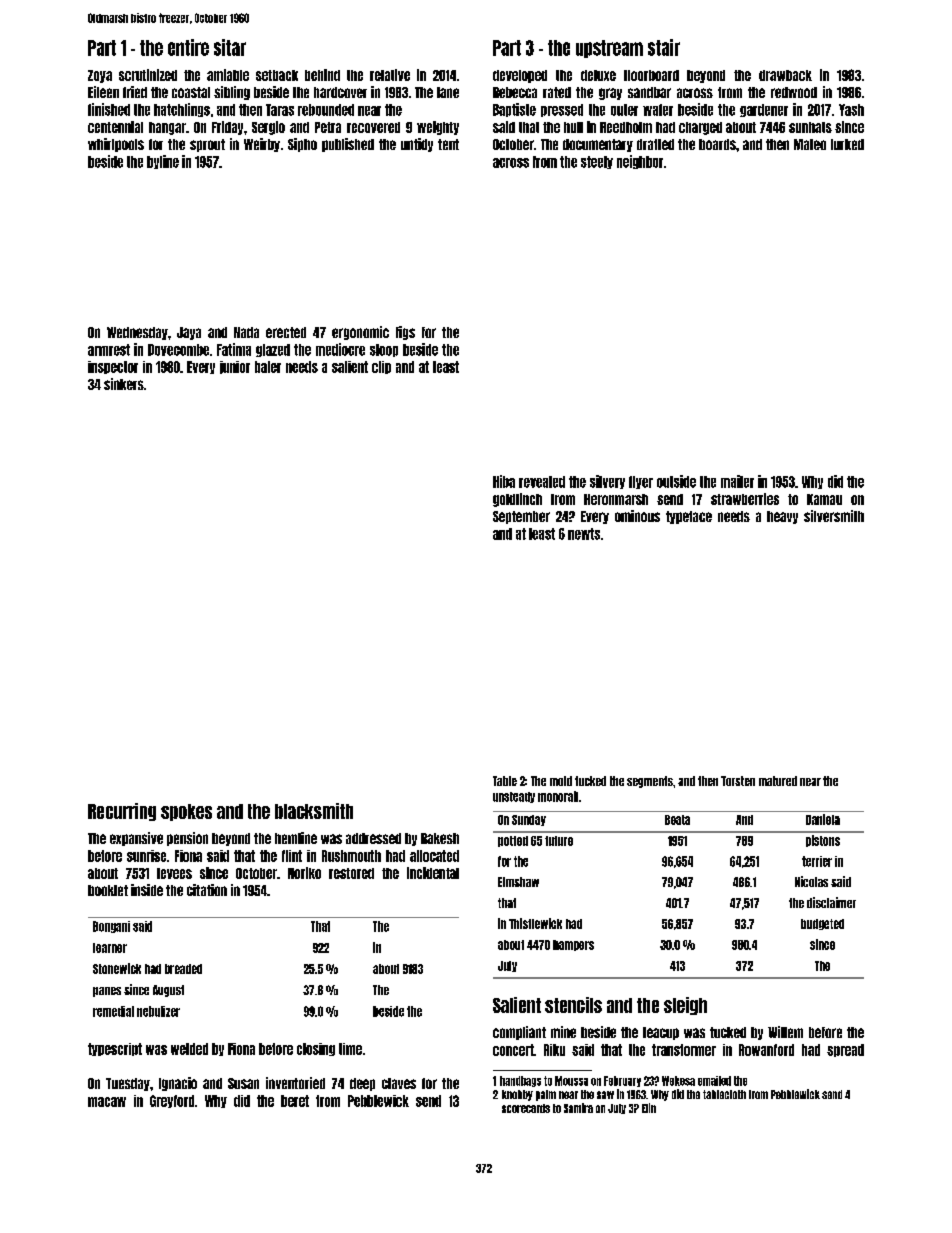 The height and width of the screenshot is (1233, 952). Describe the element at coordinates (561, 781) in the screenshot. I see `mold` at that location.
